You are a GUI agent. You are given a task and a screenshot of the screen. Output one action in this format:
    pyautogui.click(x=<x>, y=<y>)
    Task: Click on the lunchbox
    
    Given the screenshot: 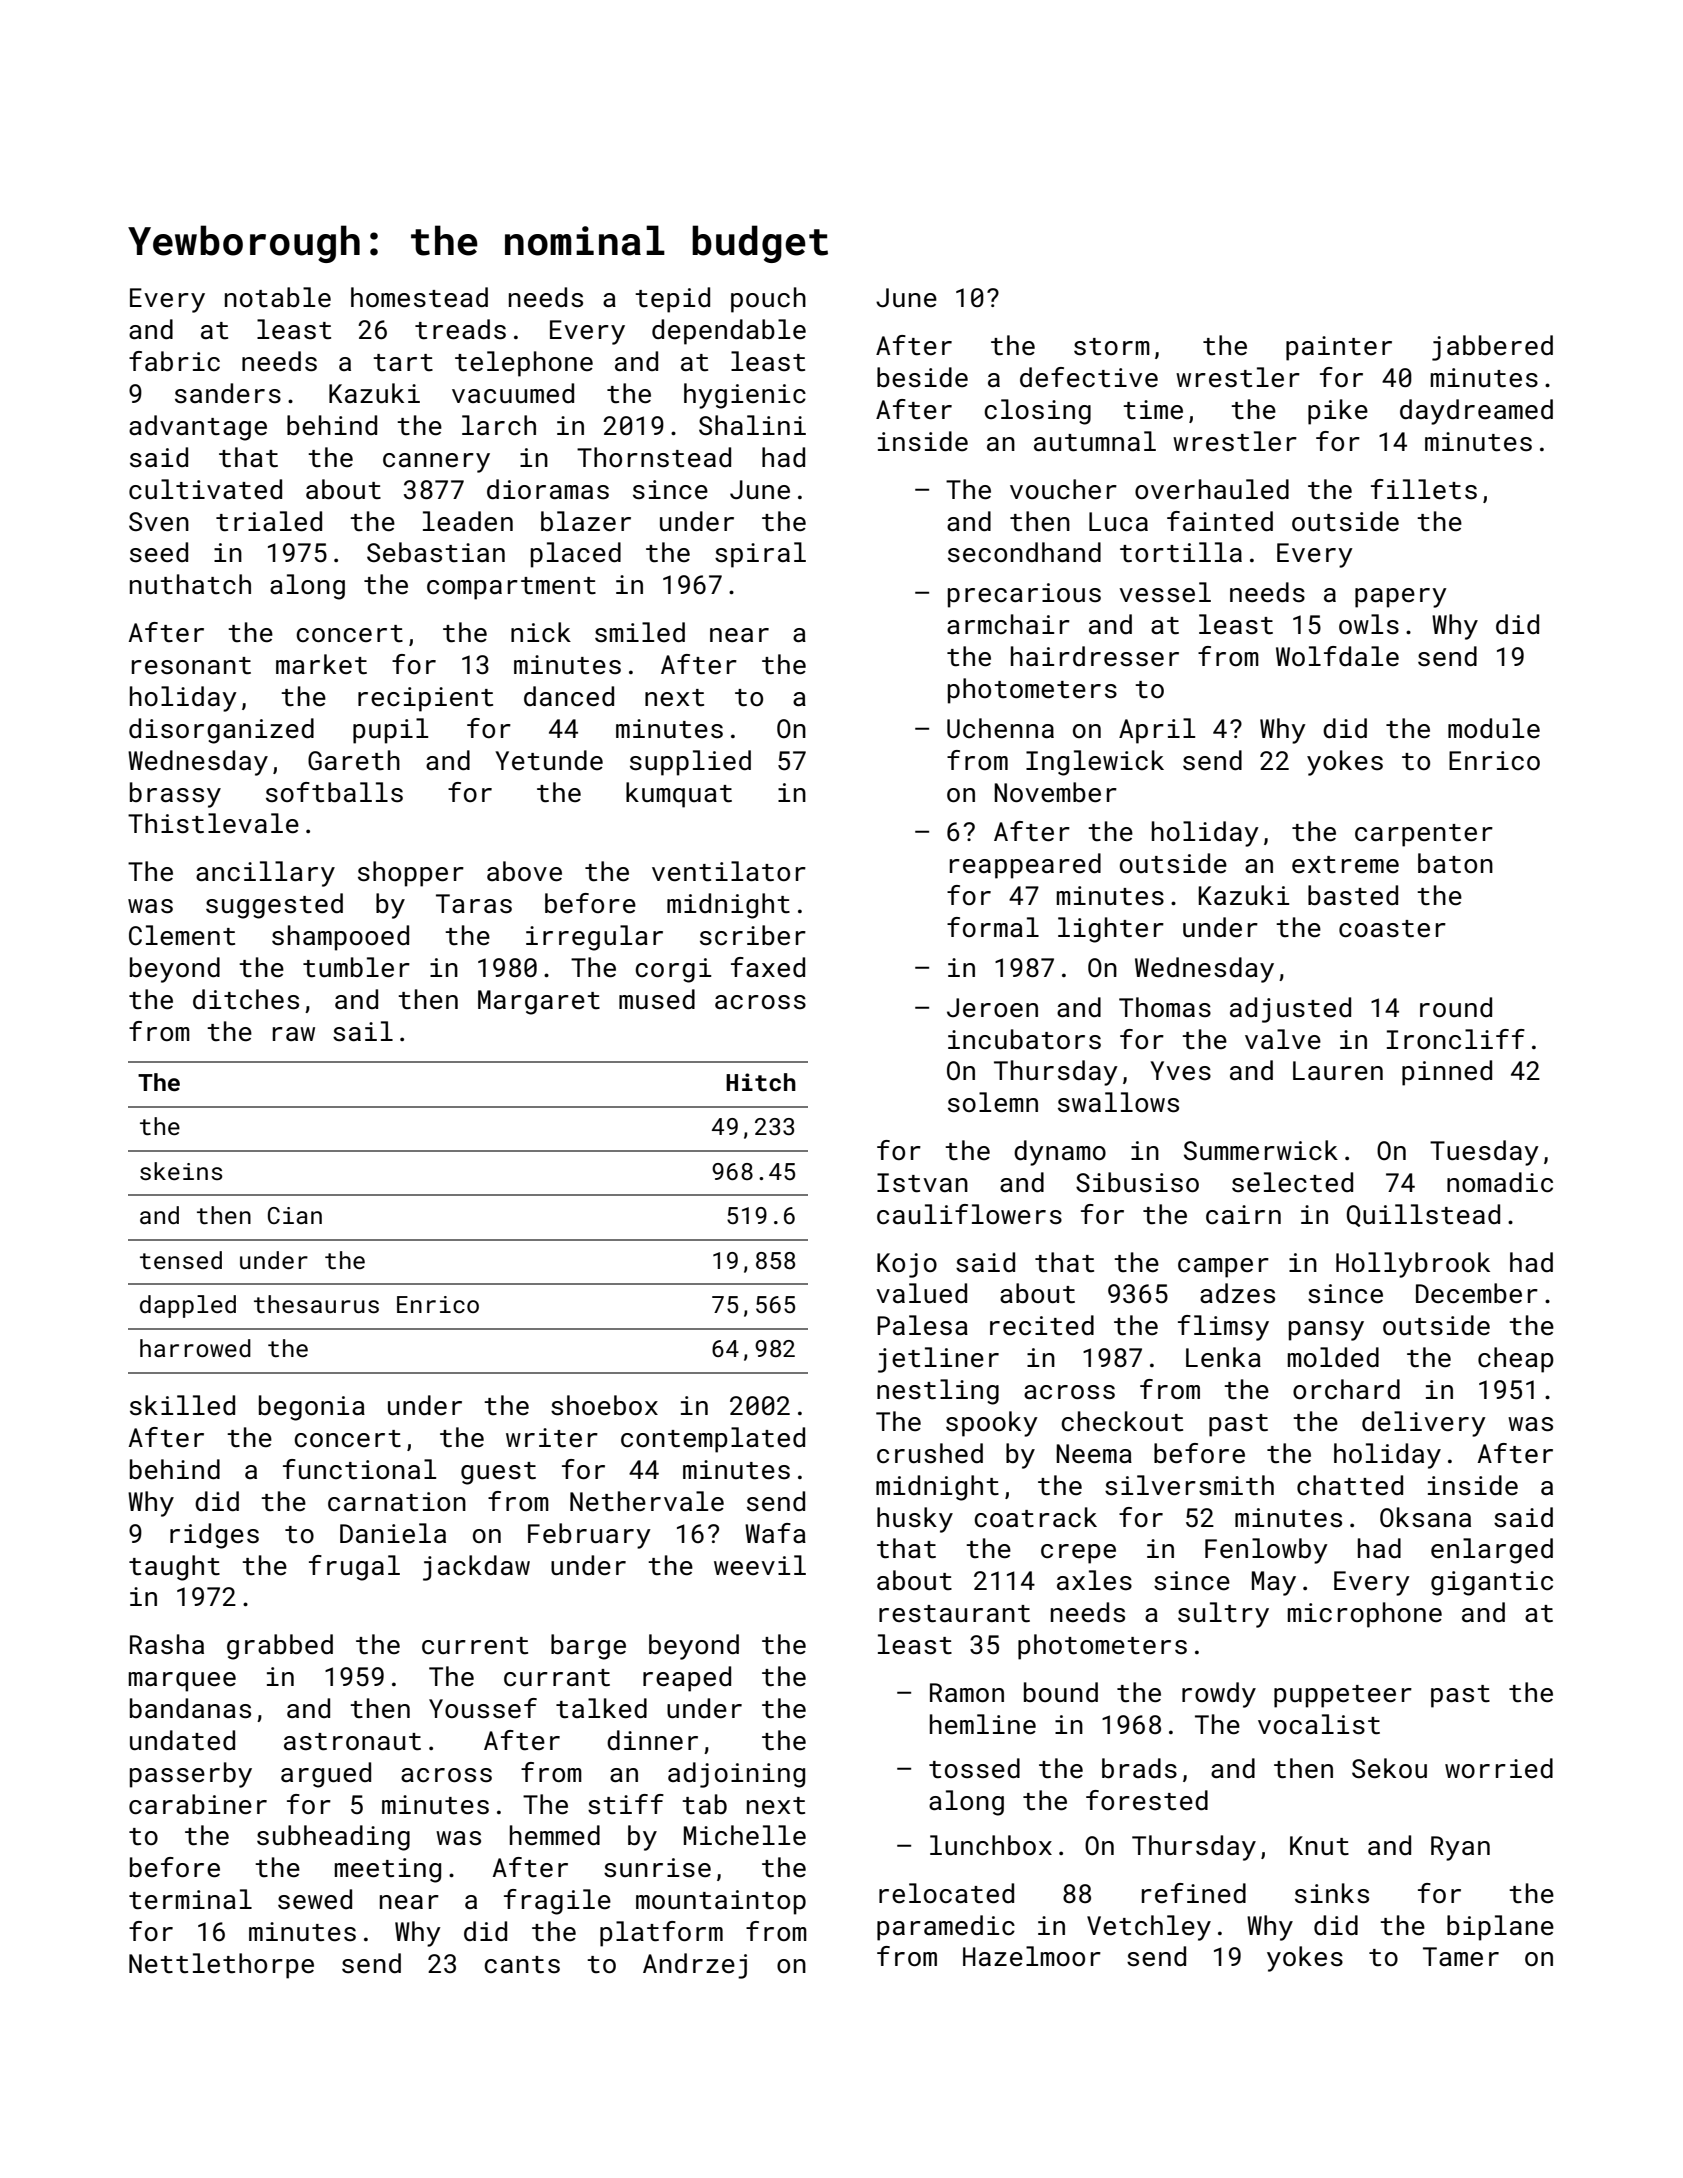 What is the action you would take?
    pyautogui.click(x=991, y=1845)
